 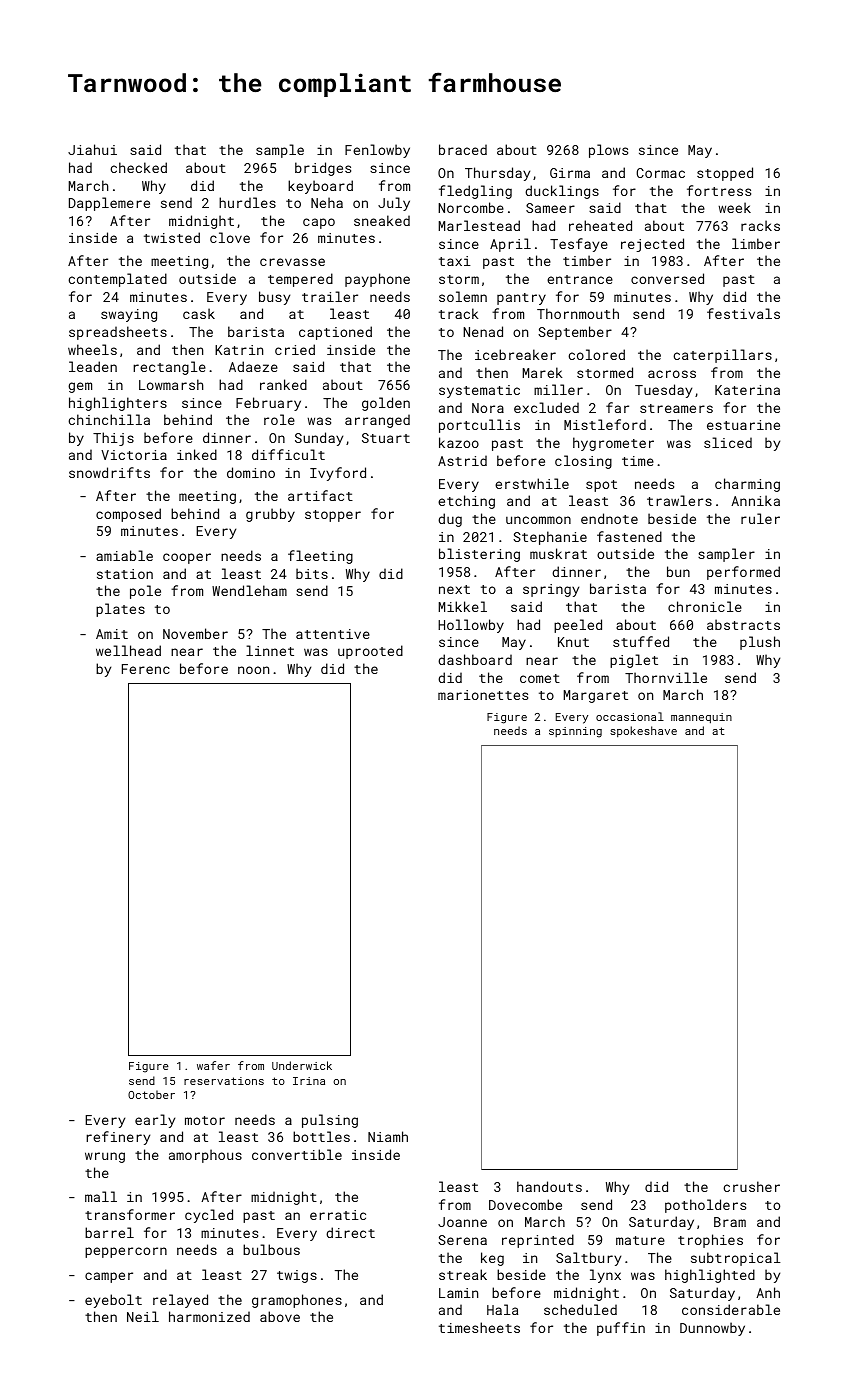 What do you see at coordinates (377, 151) in the image?
I see `Fenlowby` at bounding box center [377, 151].
